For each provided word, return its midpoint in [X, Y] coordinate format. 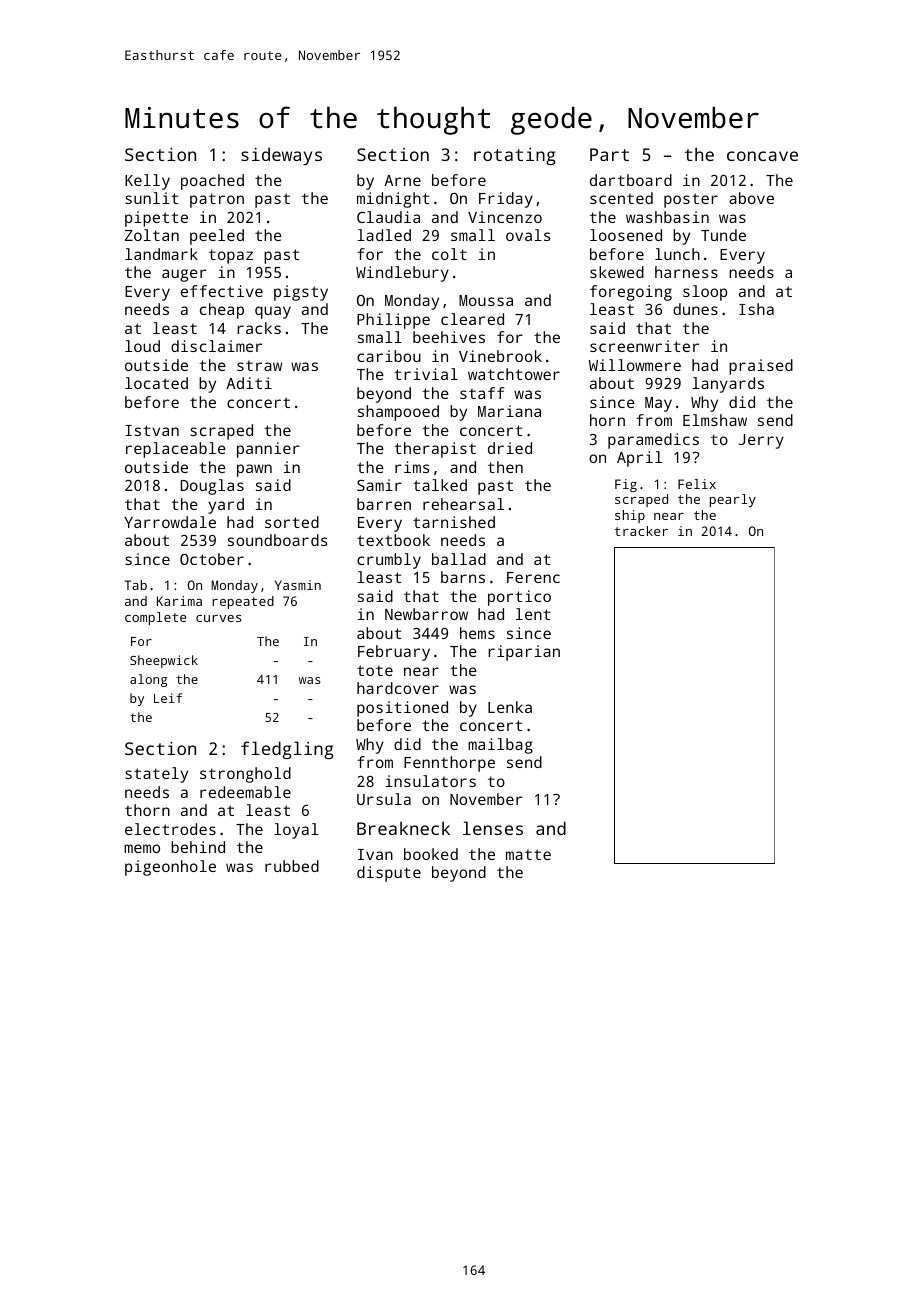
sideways [281, 156]
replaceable [176, 450]
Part [609, 154]
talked [440, 485]
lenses [493, 828]
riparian [524, 653]
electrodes [170, 829]
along [148, 680]
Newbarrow [426, 614]
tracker [641, 531]
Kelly [147, 182]
